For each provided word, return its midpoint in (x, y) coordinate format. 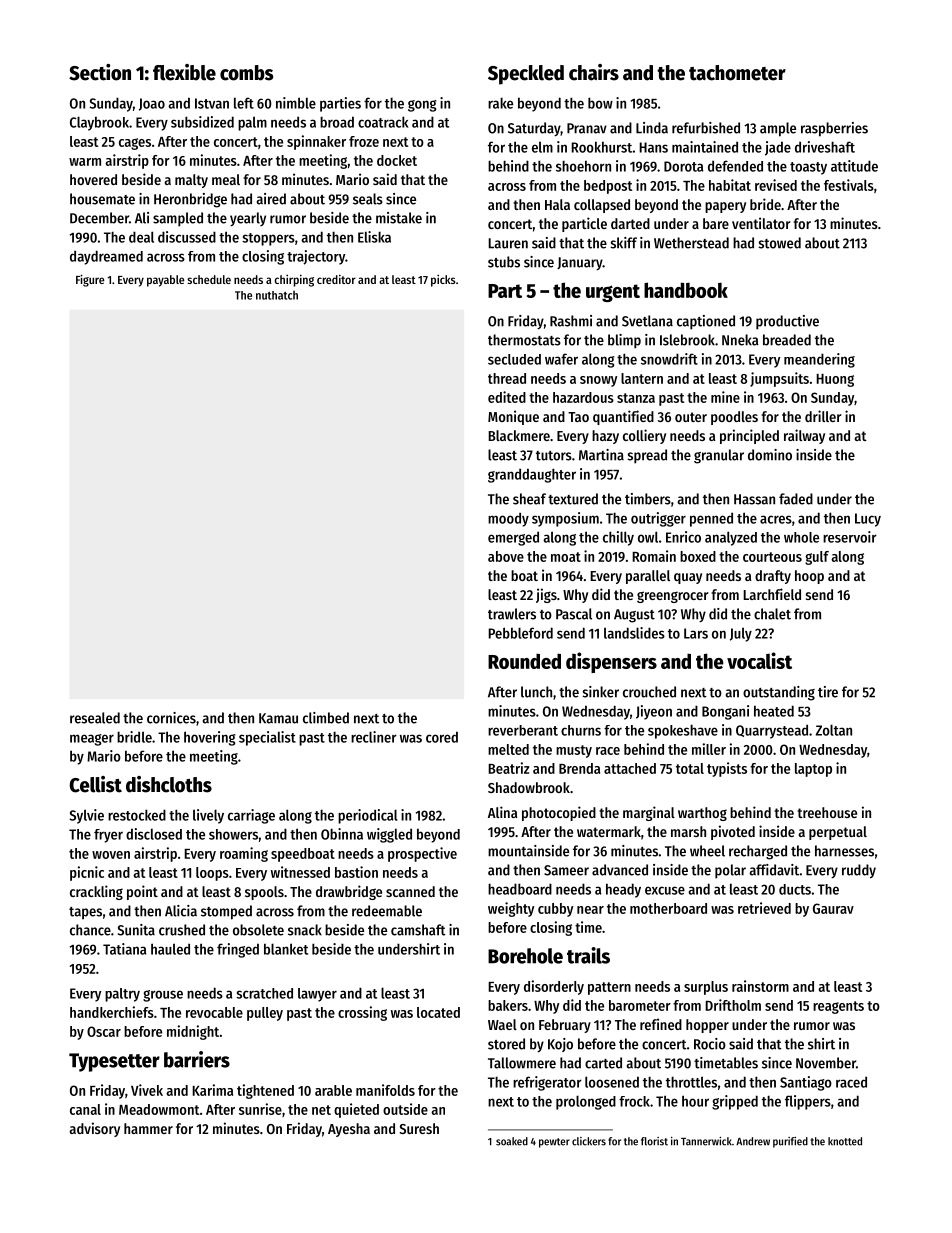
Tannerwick (706, 1141)
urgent (613, 293)
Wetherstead (691, 243)
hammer (148, 1128)
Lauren (508, 243)
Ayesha (349, 1130)
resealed (95, 718)
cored (442, 737)
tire (828, 692)
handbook (686, 290)
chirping (294, 280)
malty (191, 181)
